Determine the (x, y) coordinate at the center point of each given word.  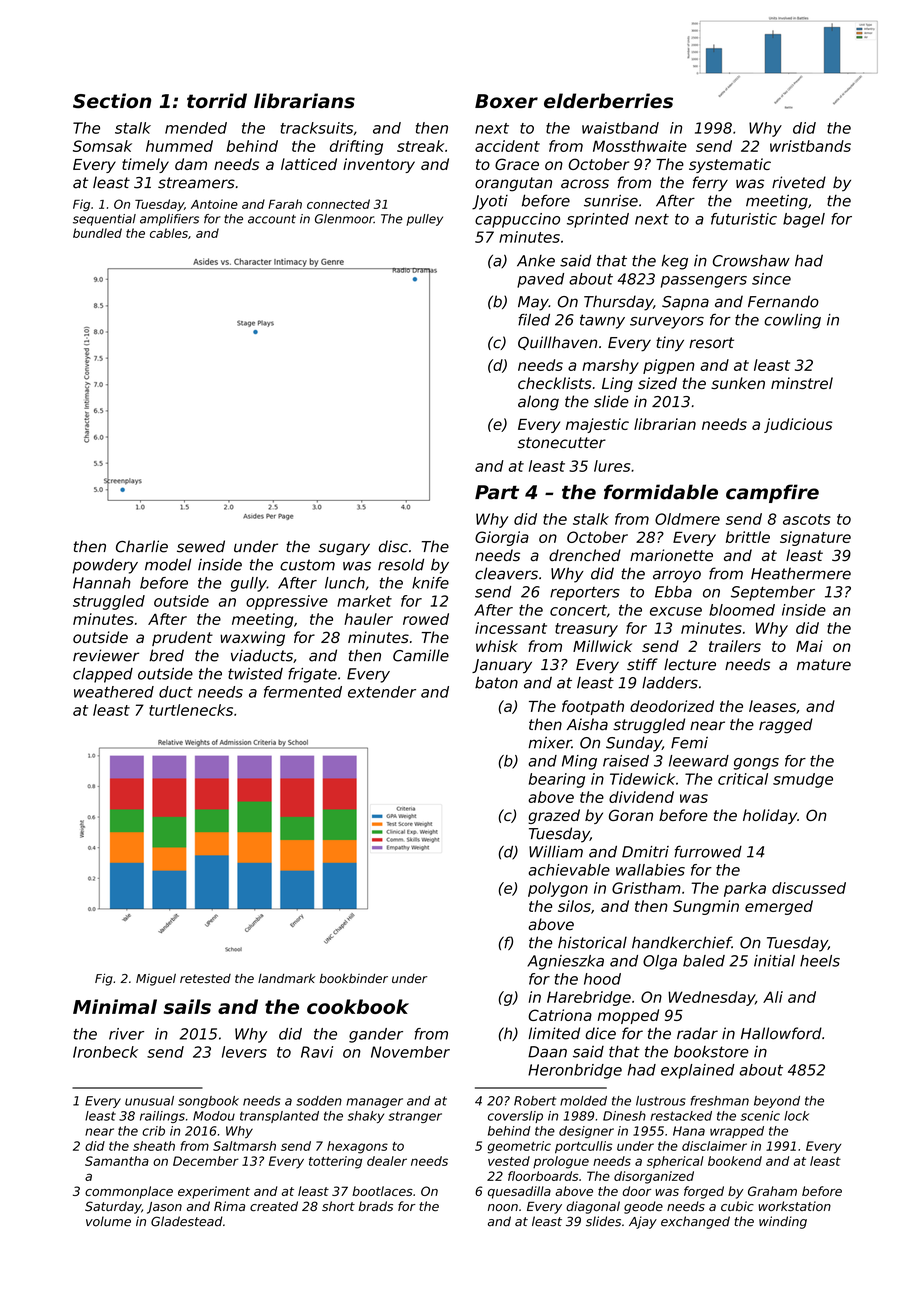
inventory (379, 165)
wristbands (810, 146)
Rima (229, 1206)
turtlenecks (191, 710)
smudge (803, 780)
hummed (179, 146)
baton (496, 682)
